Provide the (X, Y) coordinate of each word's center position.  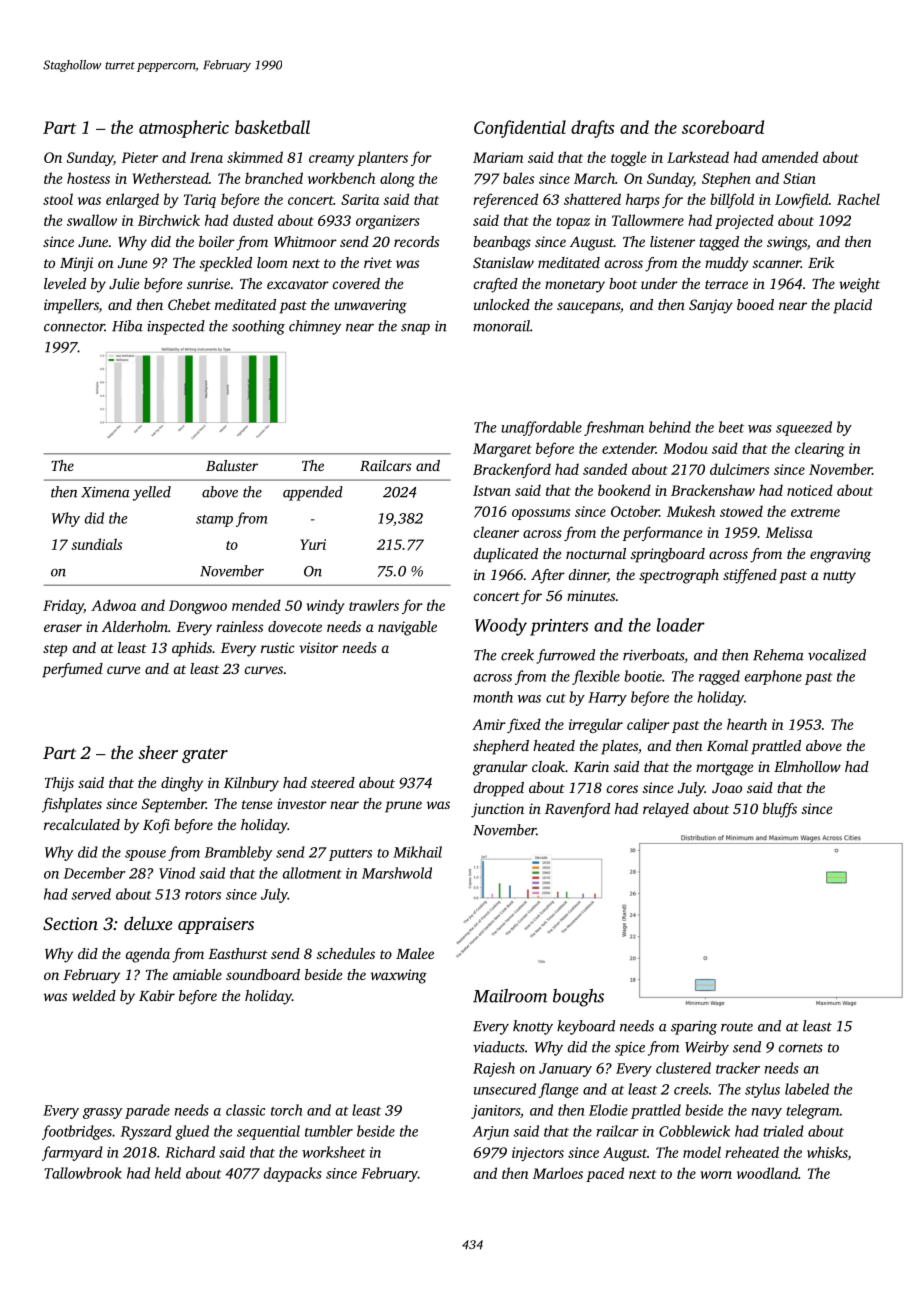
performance (662, 533)
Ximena (105, 492)
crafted (496, 285)
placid (852, 306)
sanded (605, 469)
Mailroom (510, 996)
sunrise (208, 283)
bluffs (780, 810)
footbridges (77, 1132)
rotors (203, 895)
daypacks (293, 1174)
